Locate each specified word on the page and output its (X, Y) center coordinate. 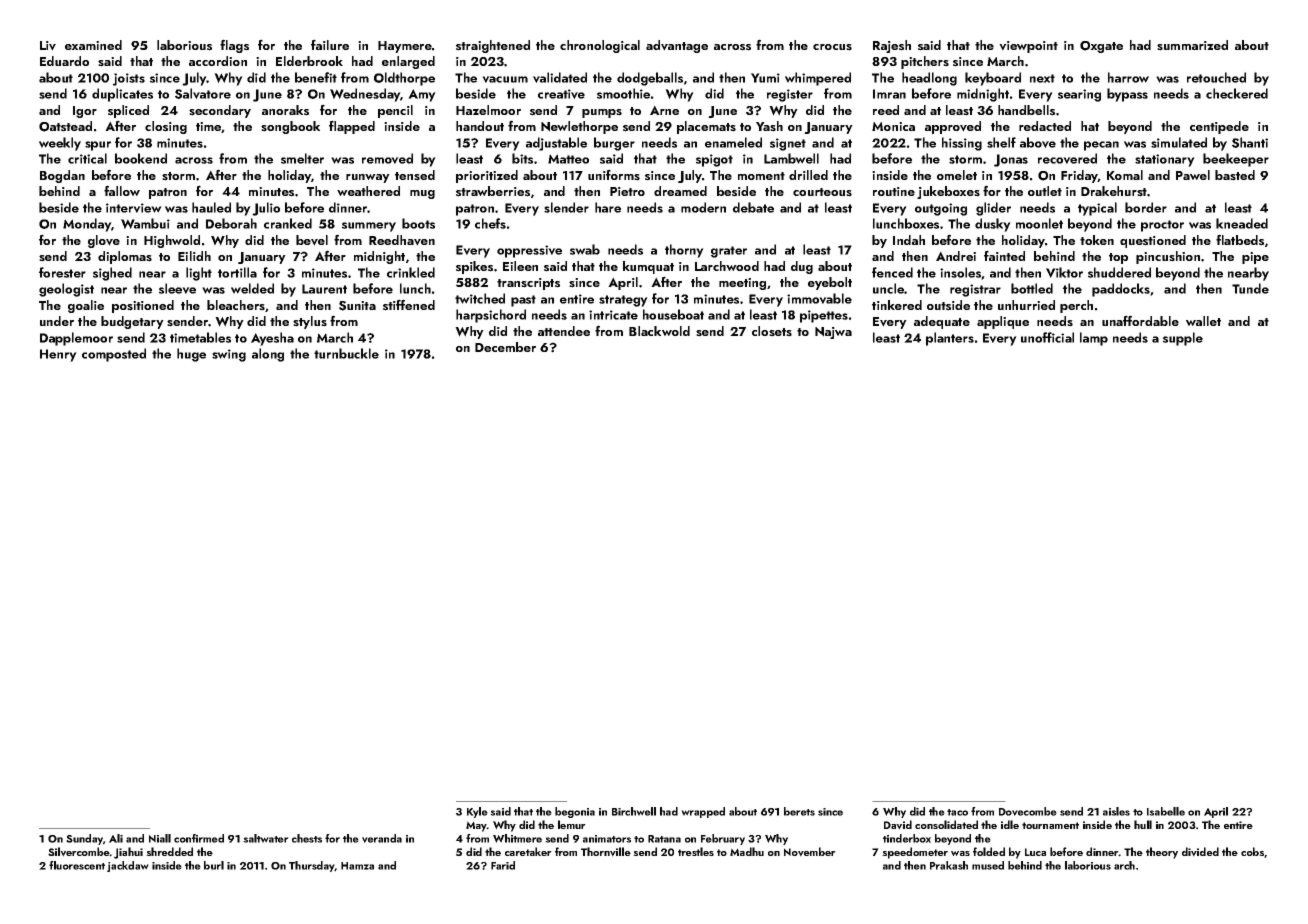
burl (214, 865)
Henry (58, 355)
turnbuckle (346, 353)
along (268, 355)
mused (988, 865)
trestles (696, 851)
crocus (832, 47)
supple (1183, 339)
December (505, 347)
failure (330, 44)
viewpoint (1028, 47)
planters (950, 339)
